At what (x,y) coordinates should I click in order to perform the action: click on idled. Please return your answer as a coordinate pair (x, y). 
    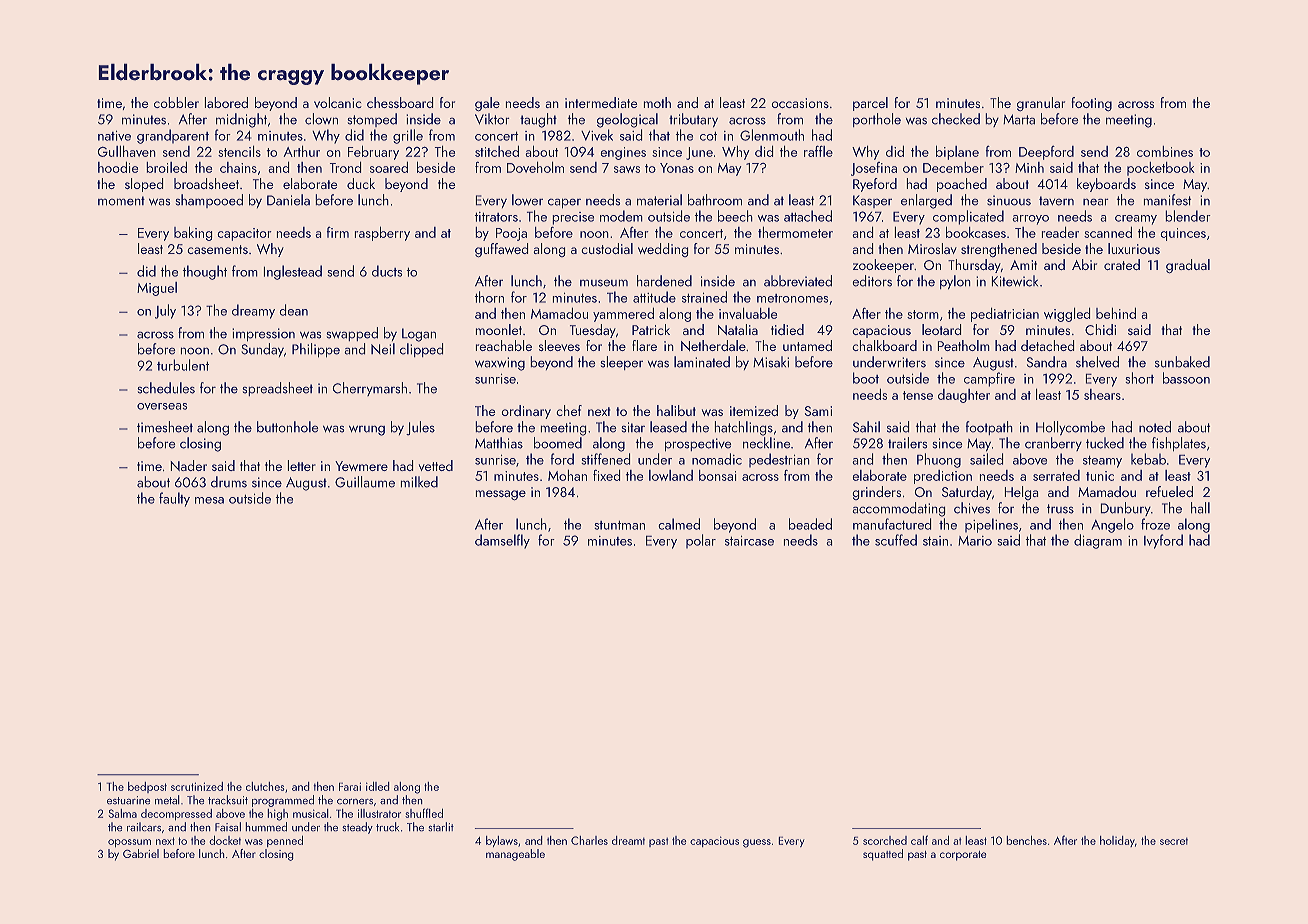
    Looking at the image, I should click on (378, 786).
